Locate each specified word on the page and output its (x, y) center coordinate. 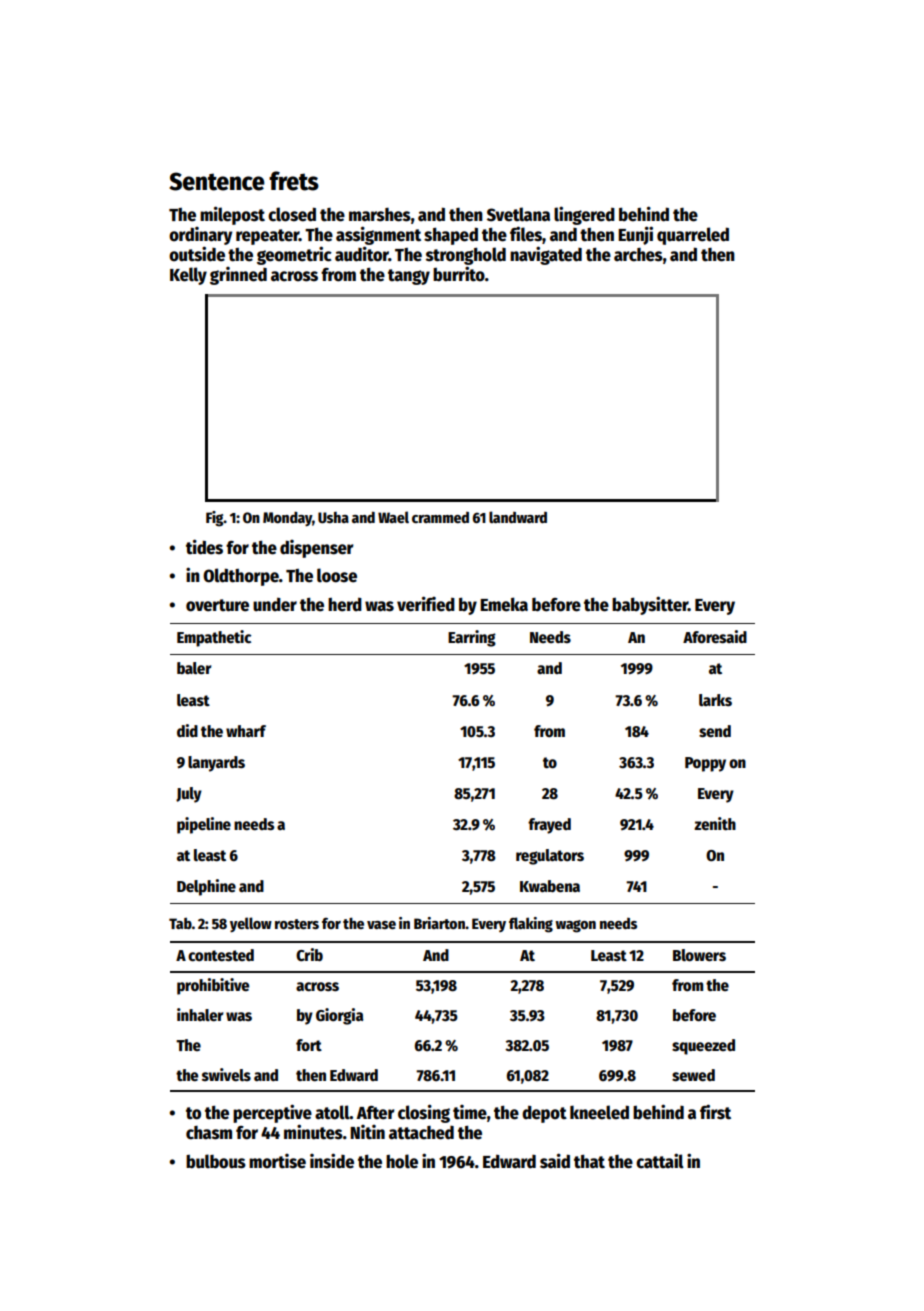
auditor (362, 254)
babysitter (650, 605)
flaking (531, 925)
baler (194, 668)
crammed (440, 517)
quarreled (693, 236)
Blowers (699, 955)
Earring (472, 638)
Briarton (439, 923)
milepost (232, 215)
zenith (715, 824)
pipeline (204, 825)
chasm (209, 1133)
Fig (215, 519)
